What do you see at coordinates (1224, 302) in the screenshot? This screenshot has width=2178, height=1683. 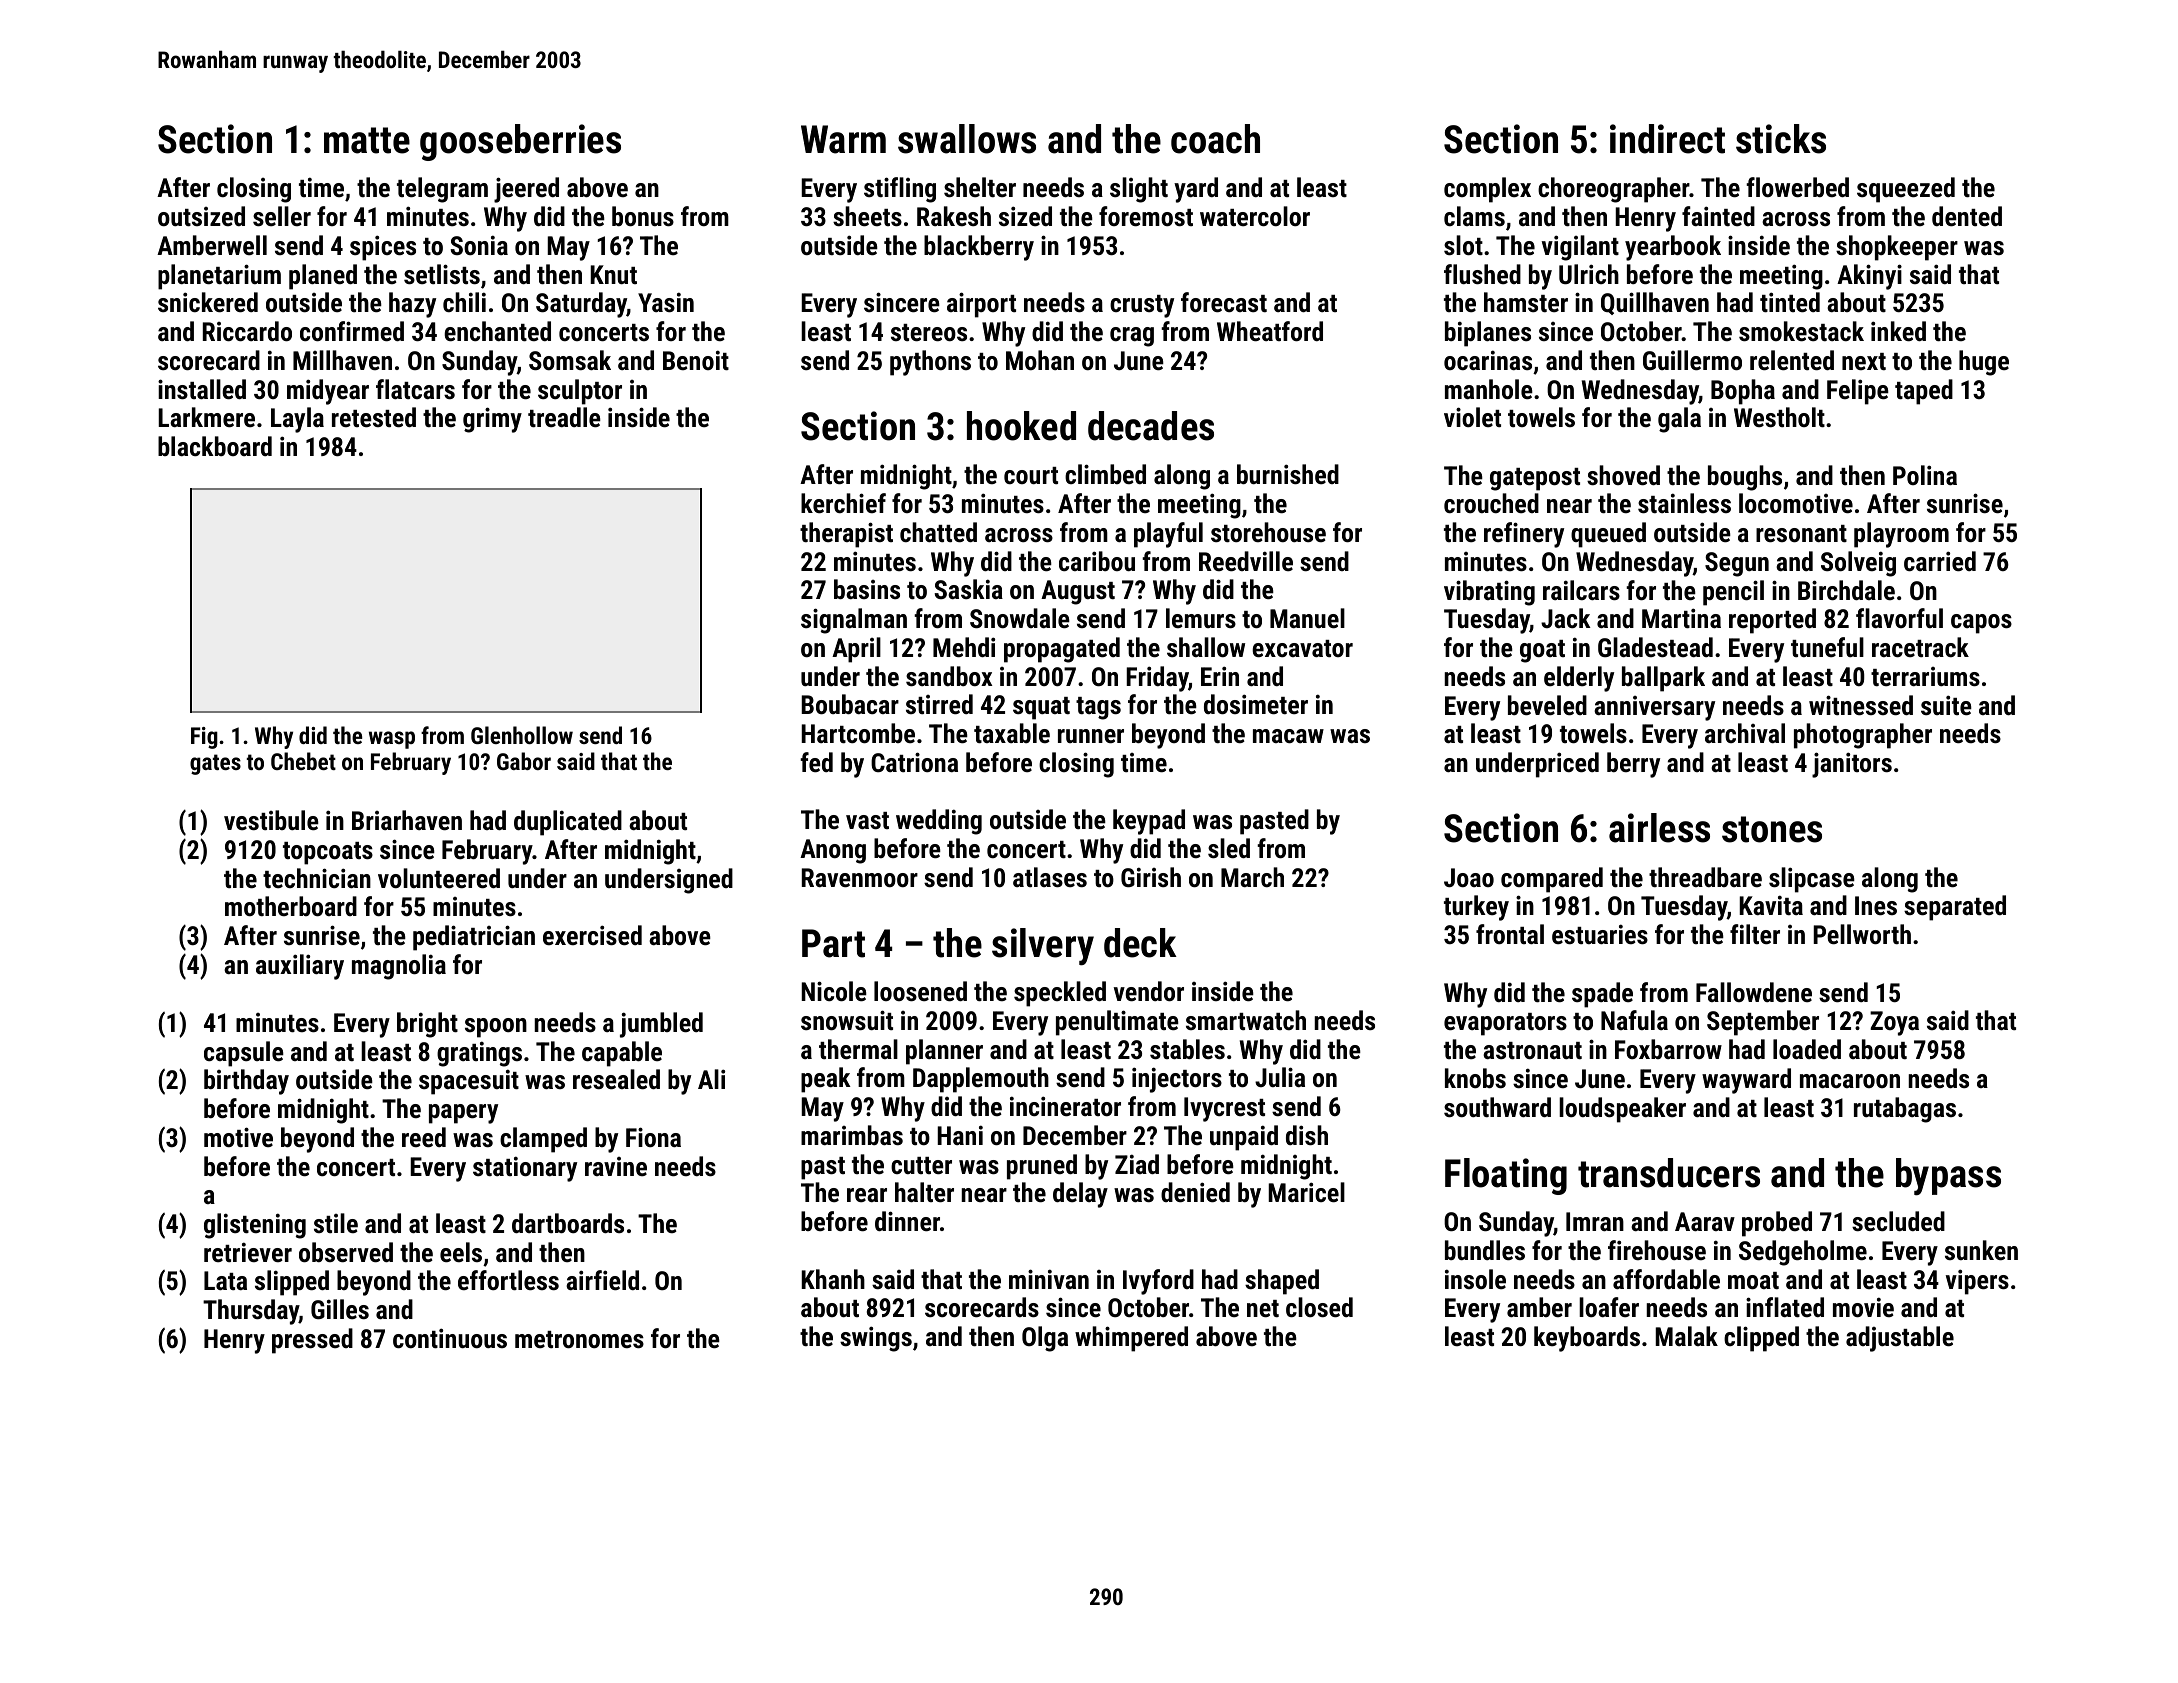 I see `forecast` at bounding box center [1224, 302].
